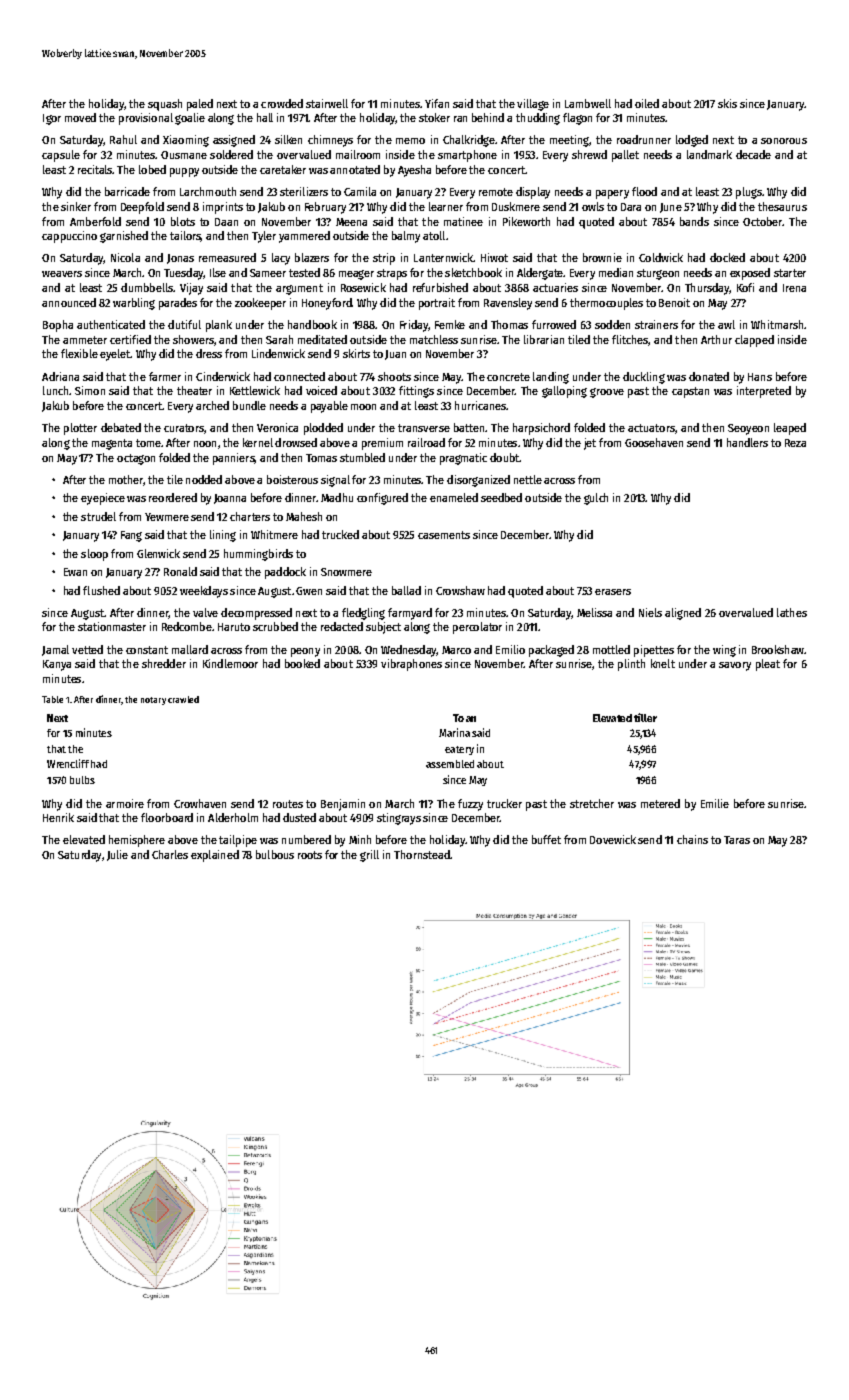 Image resolution: width=849 pixels, height=1400 pixels. I want to click on mottled, so click(611, 649).
